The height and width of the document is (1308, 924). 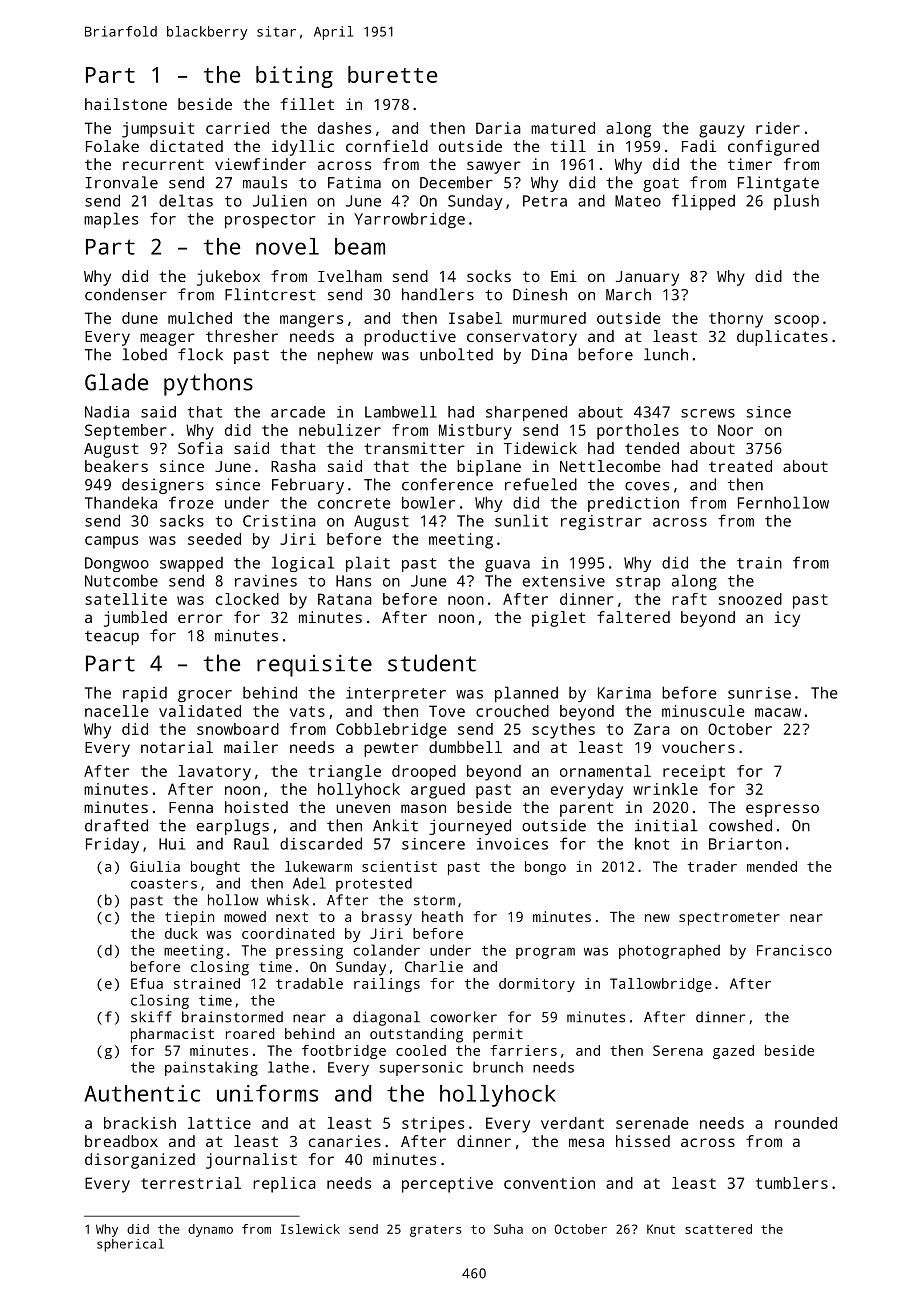 What do you see at coordinates (421, 1050) in the document?
I see `cooled` at bounding box center [421, 1050].
